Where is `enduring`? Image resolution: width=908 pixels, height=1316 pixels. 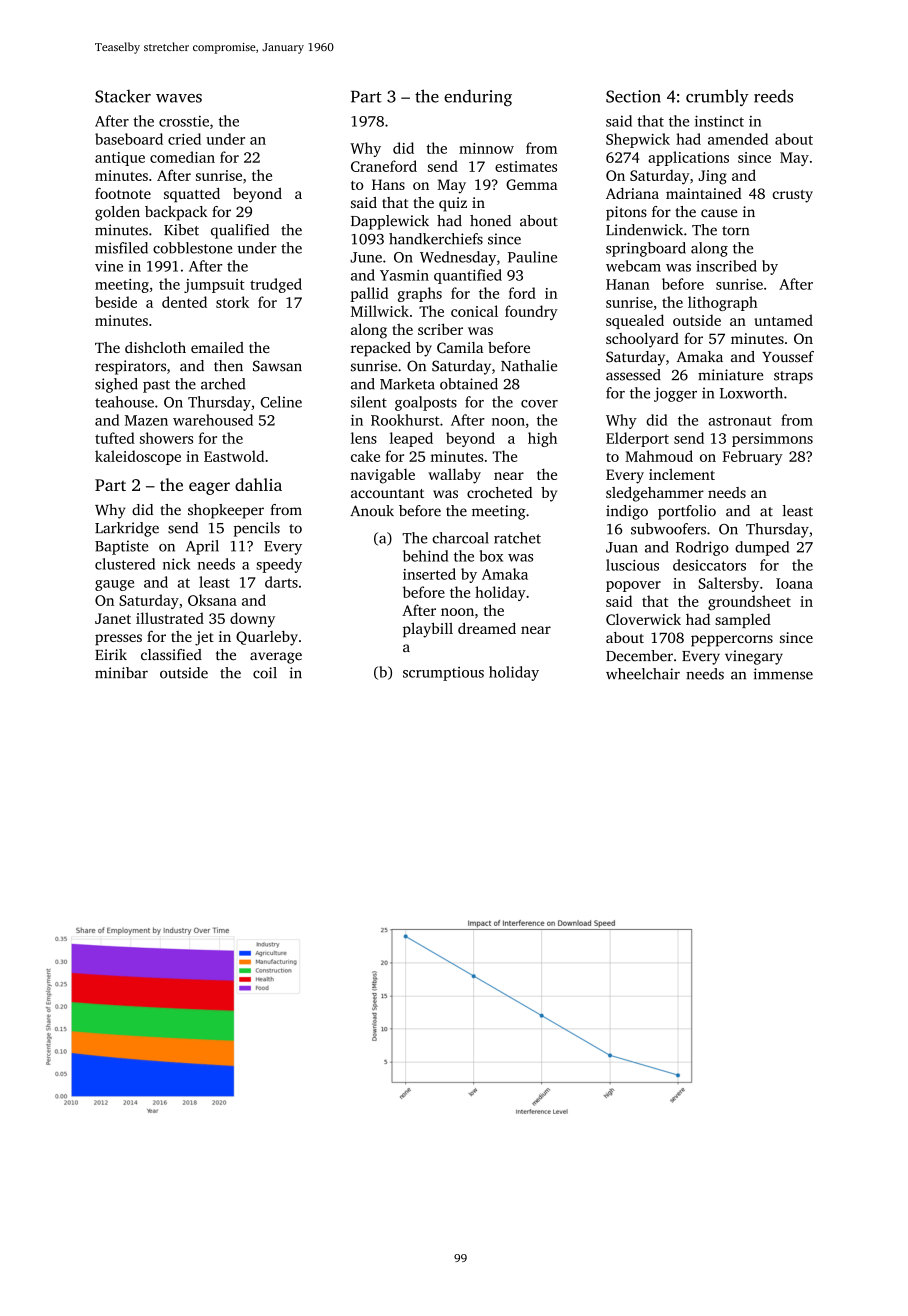 enduring is located at coordinates (478, 97).
